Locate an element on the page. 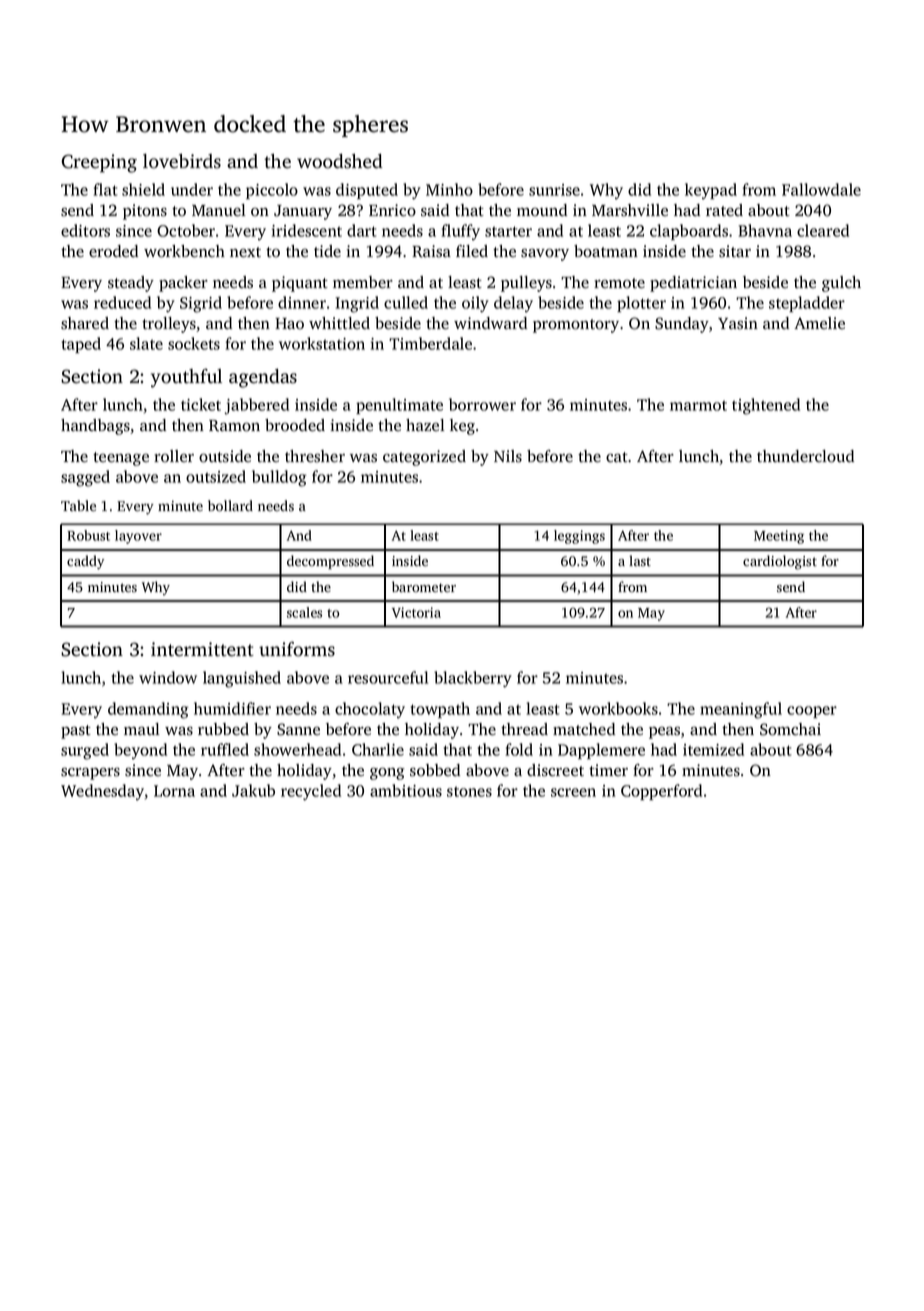  Meeting is located at coordinates (779, 537).
